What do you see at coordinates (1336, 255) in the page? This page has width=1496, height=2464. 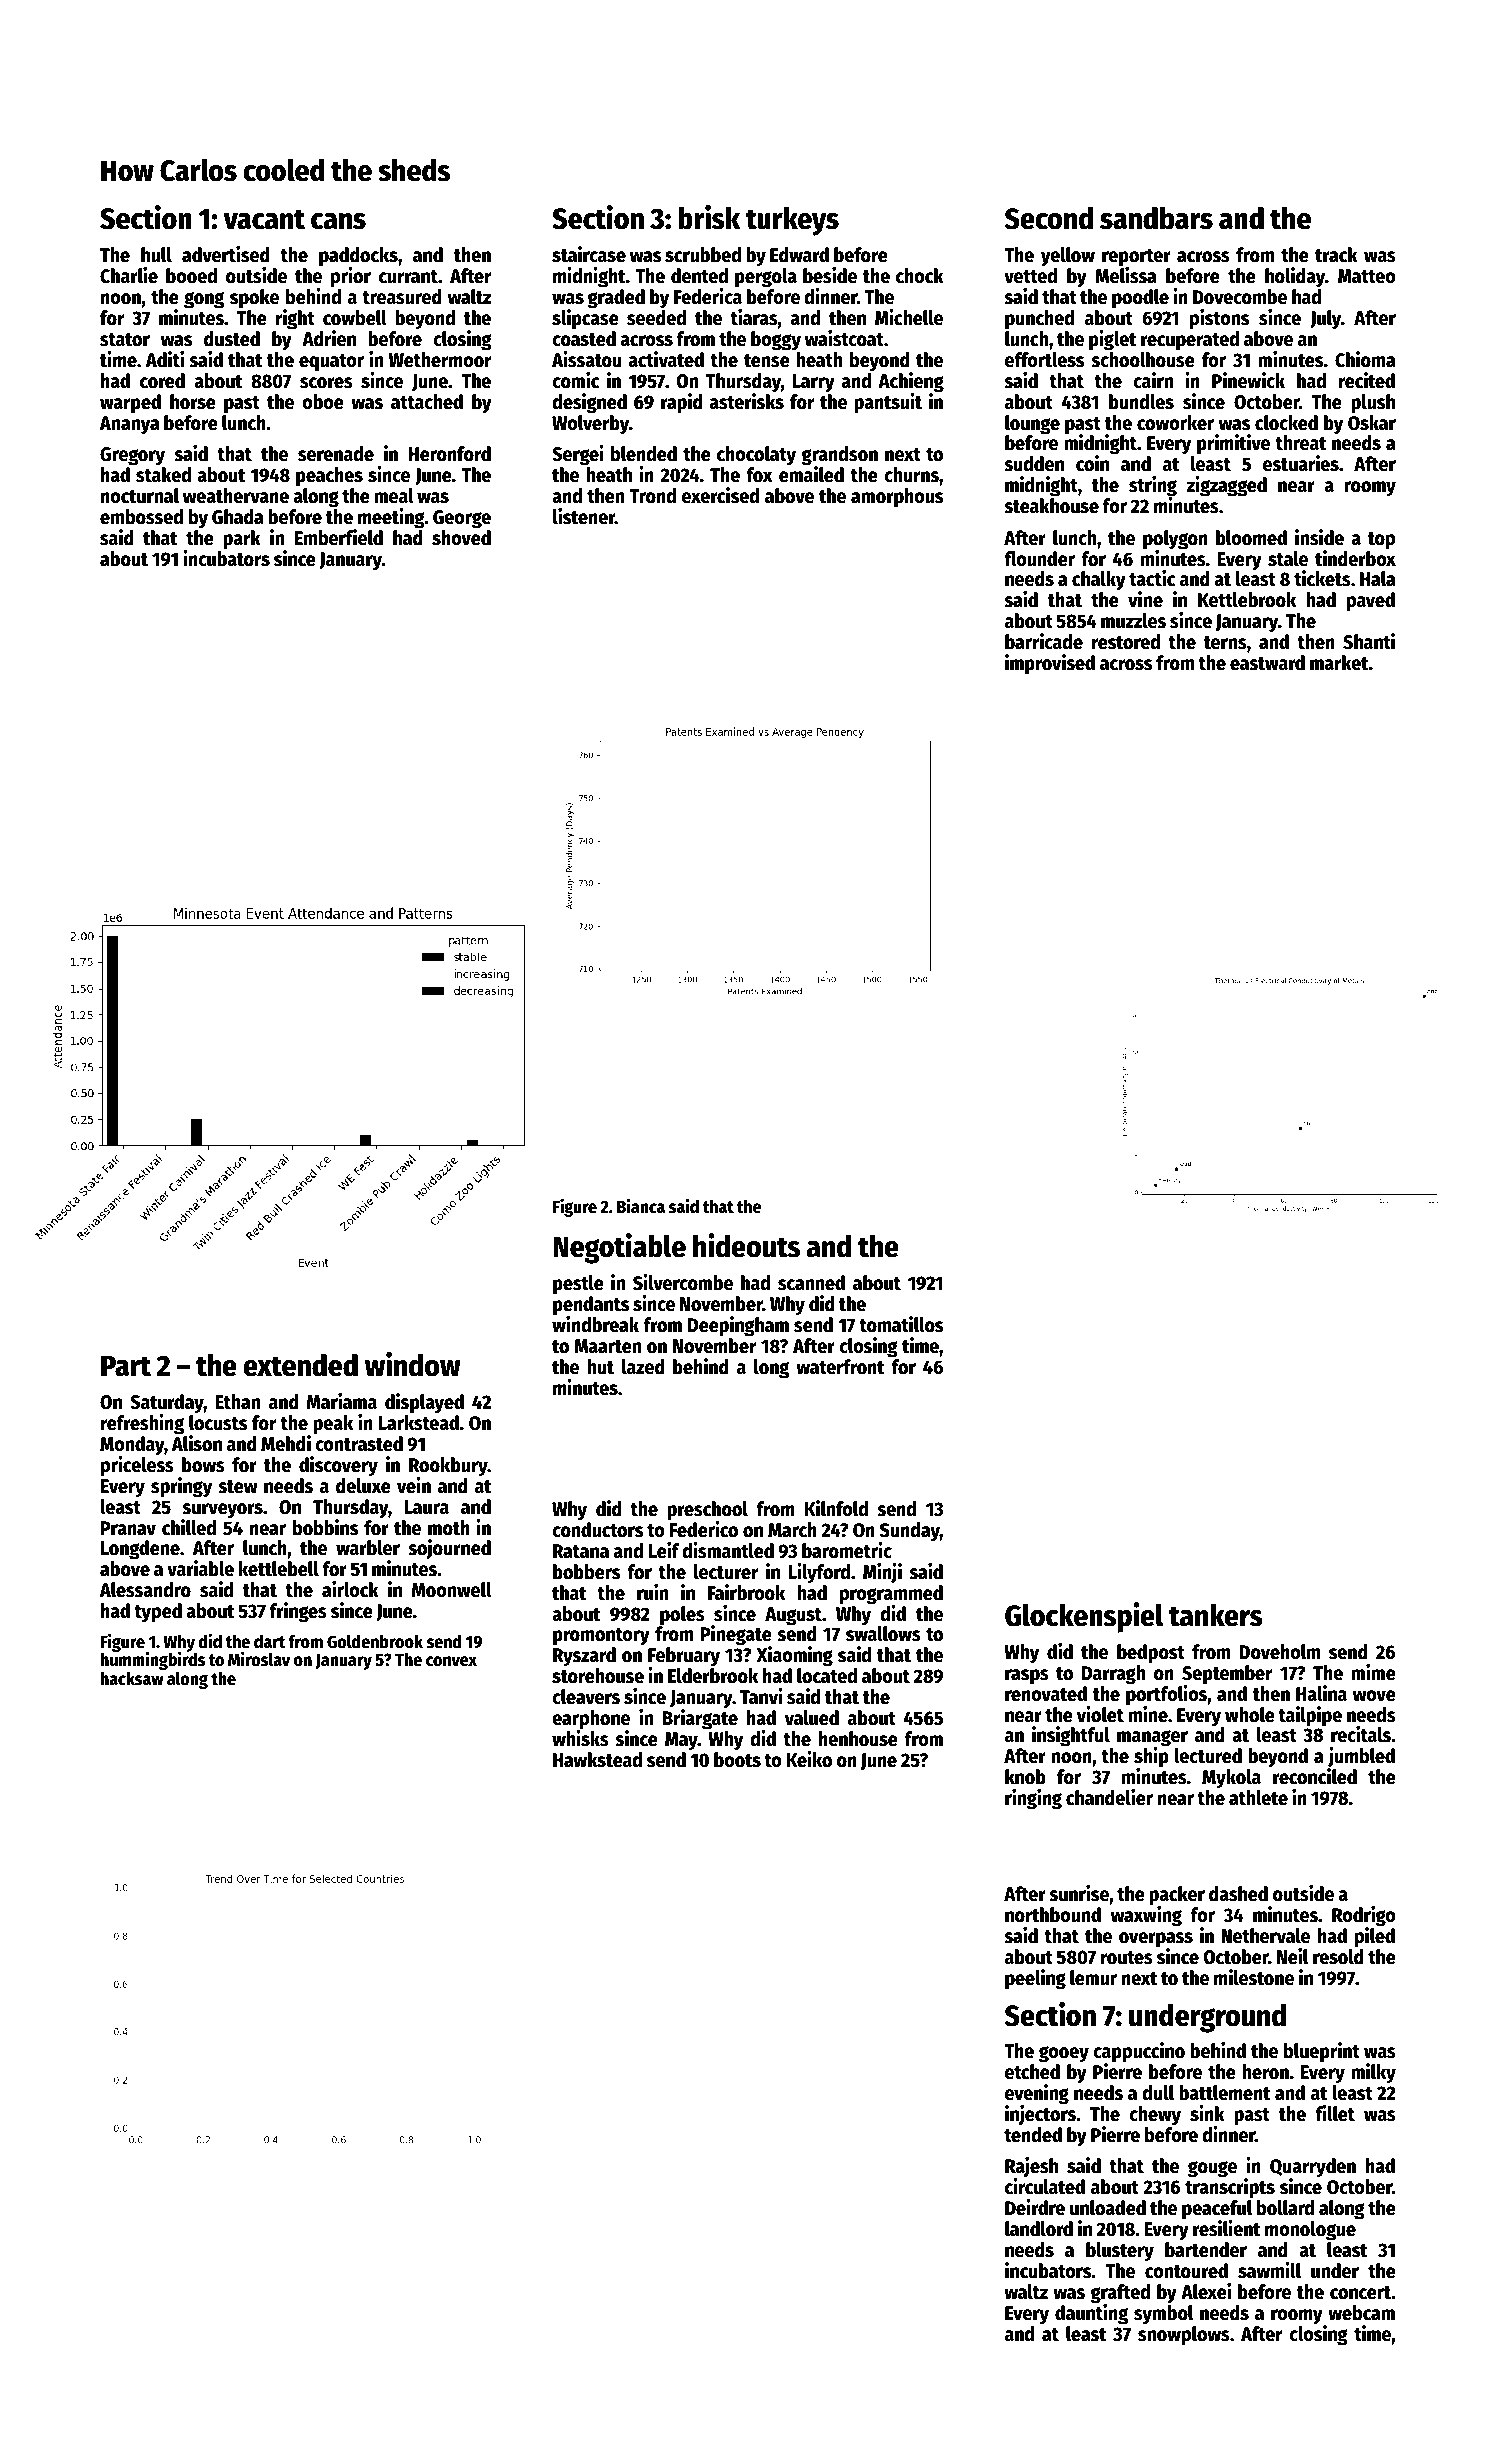 I see `track` at bounding box center [1336, 255].
